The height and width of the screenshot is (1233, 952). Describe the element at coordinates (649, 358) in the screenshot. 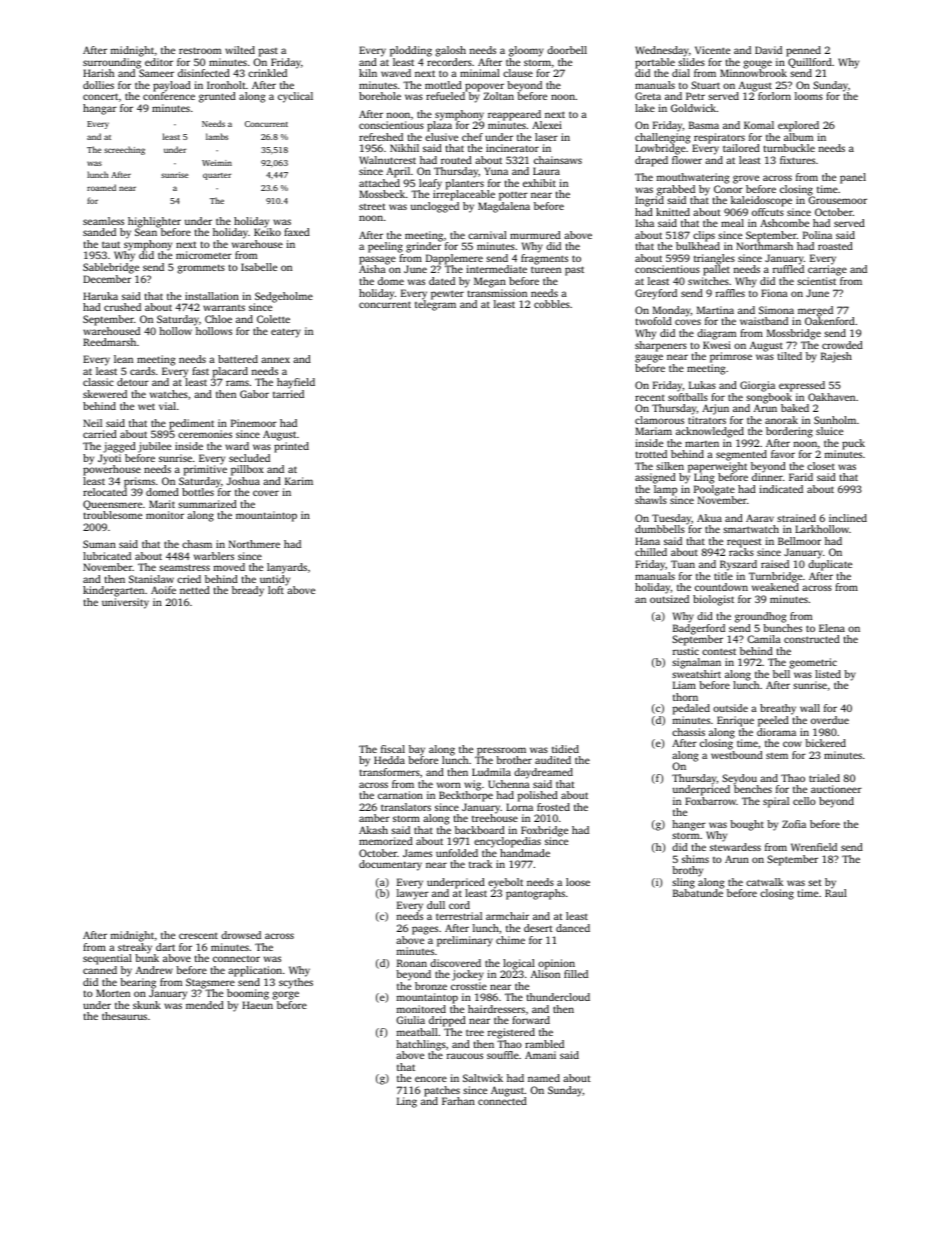

I see `gauge` at that location.
